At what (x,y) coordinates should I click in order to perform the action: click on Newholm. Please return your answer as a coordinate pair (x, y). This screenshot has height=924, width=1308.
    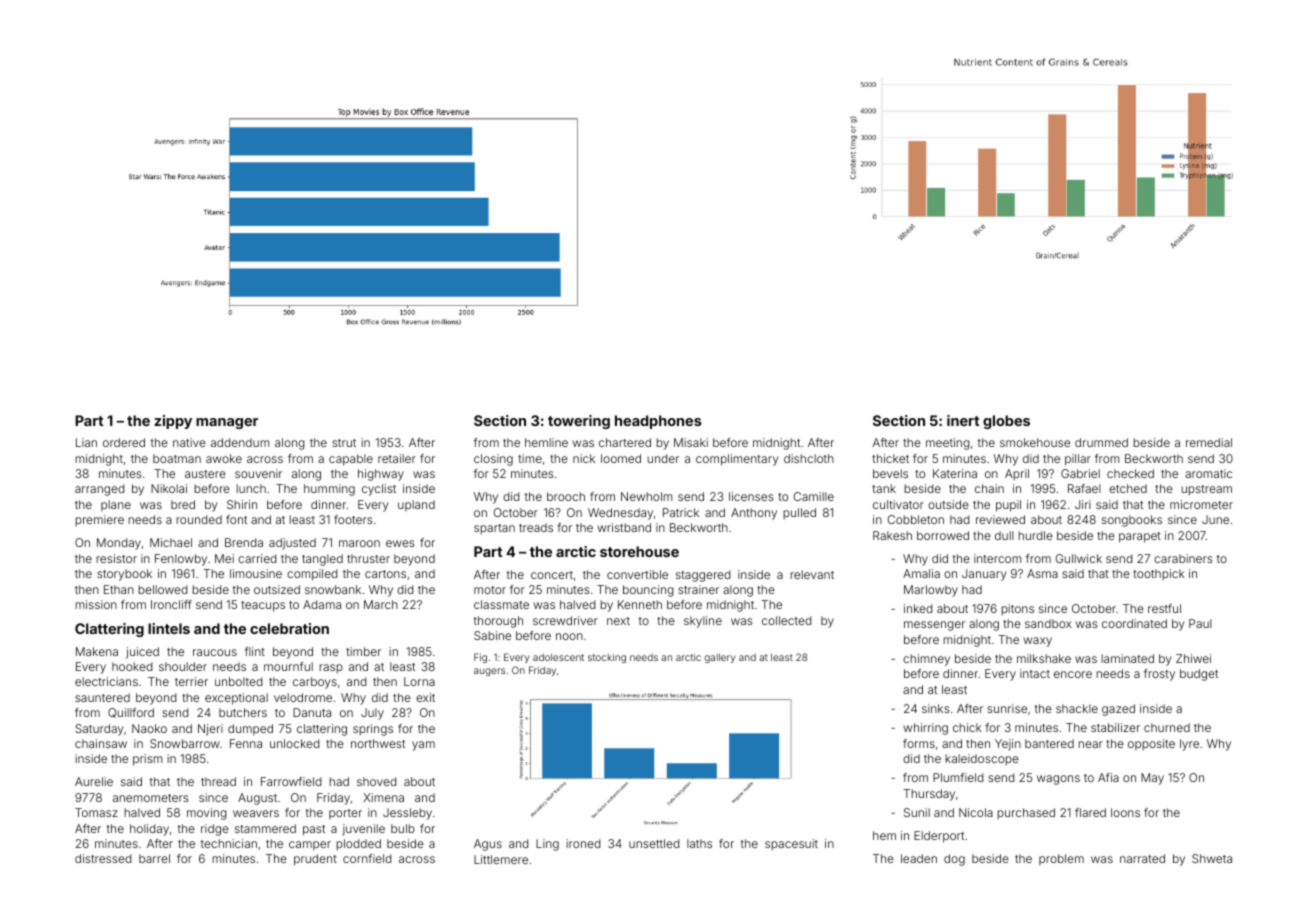
    Looking at the image, I should click on (647, 496).
